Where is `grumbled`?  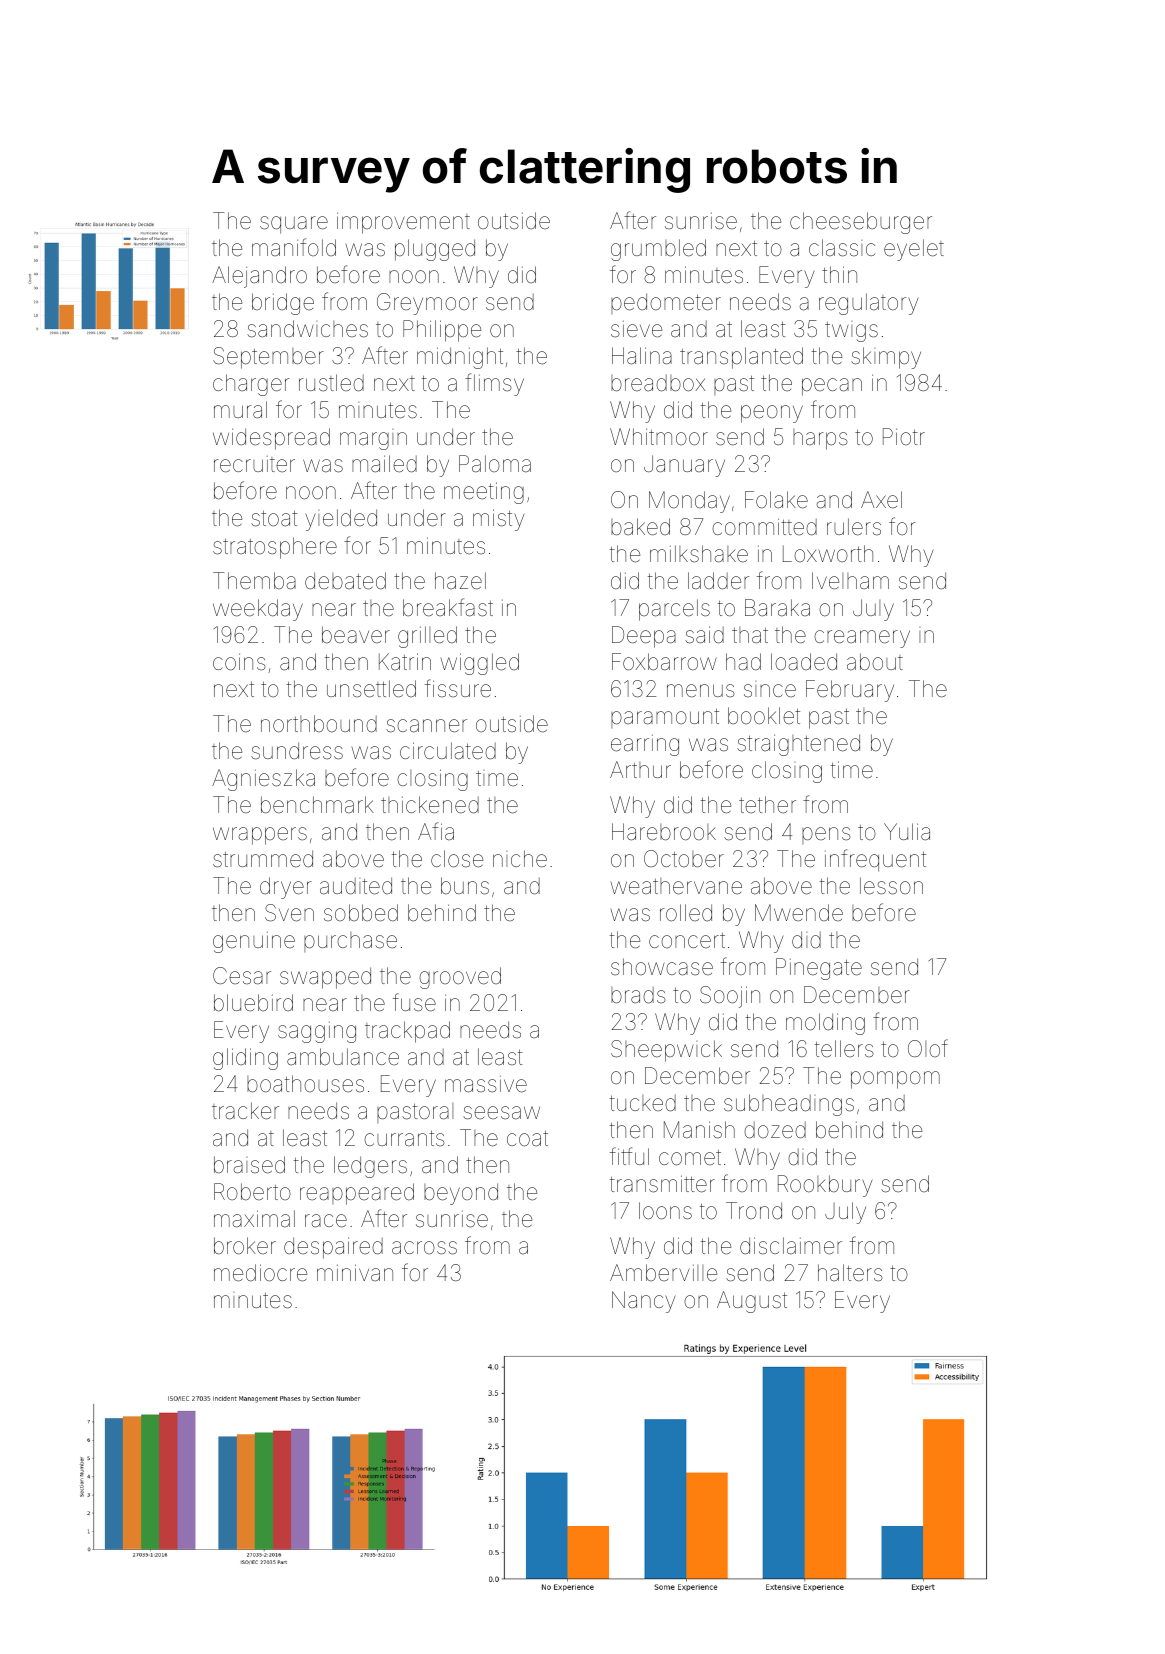 grumbled is located at coordinates (658, 250).
